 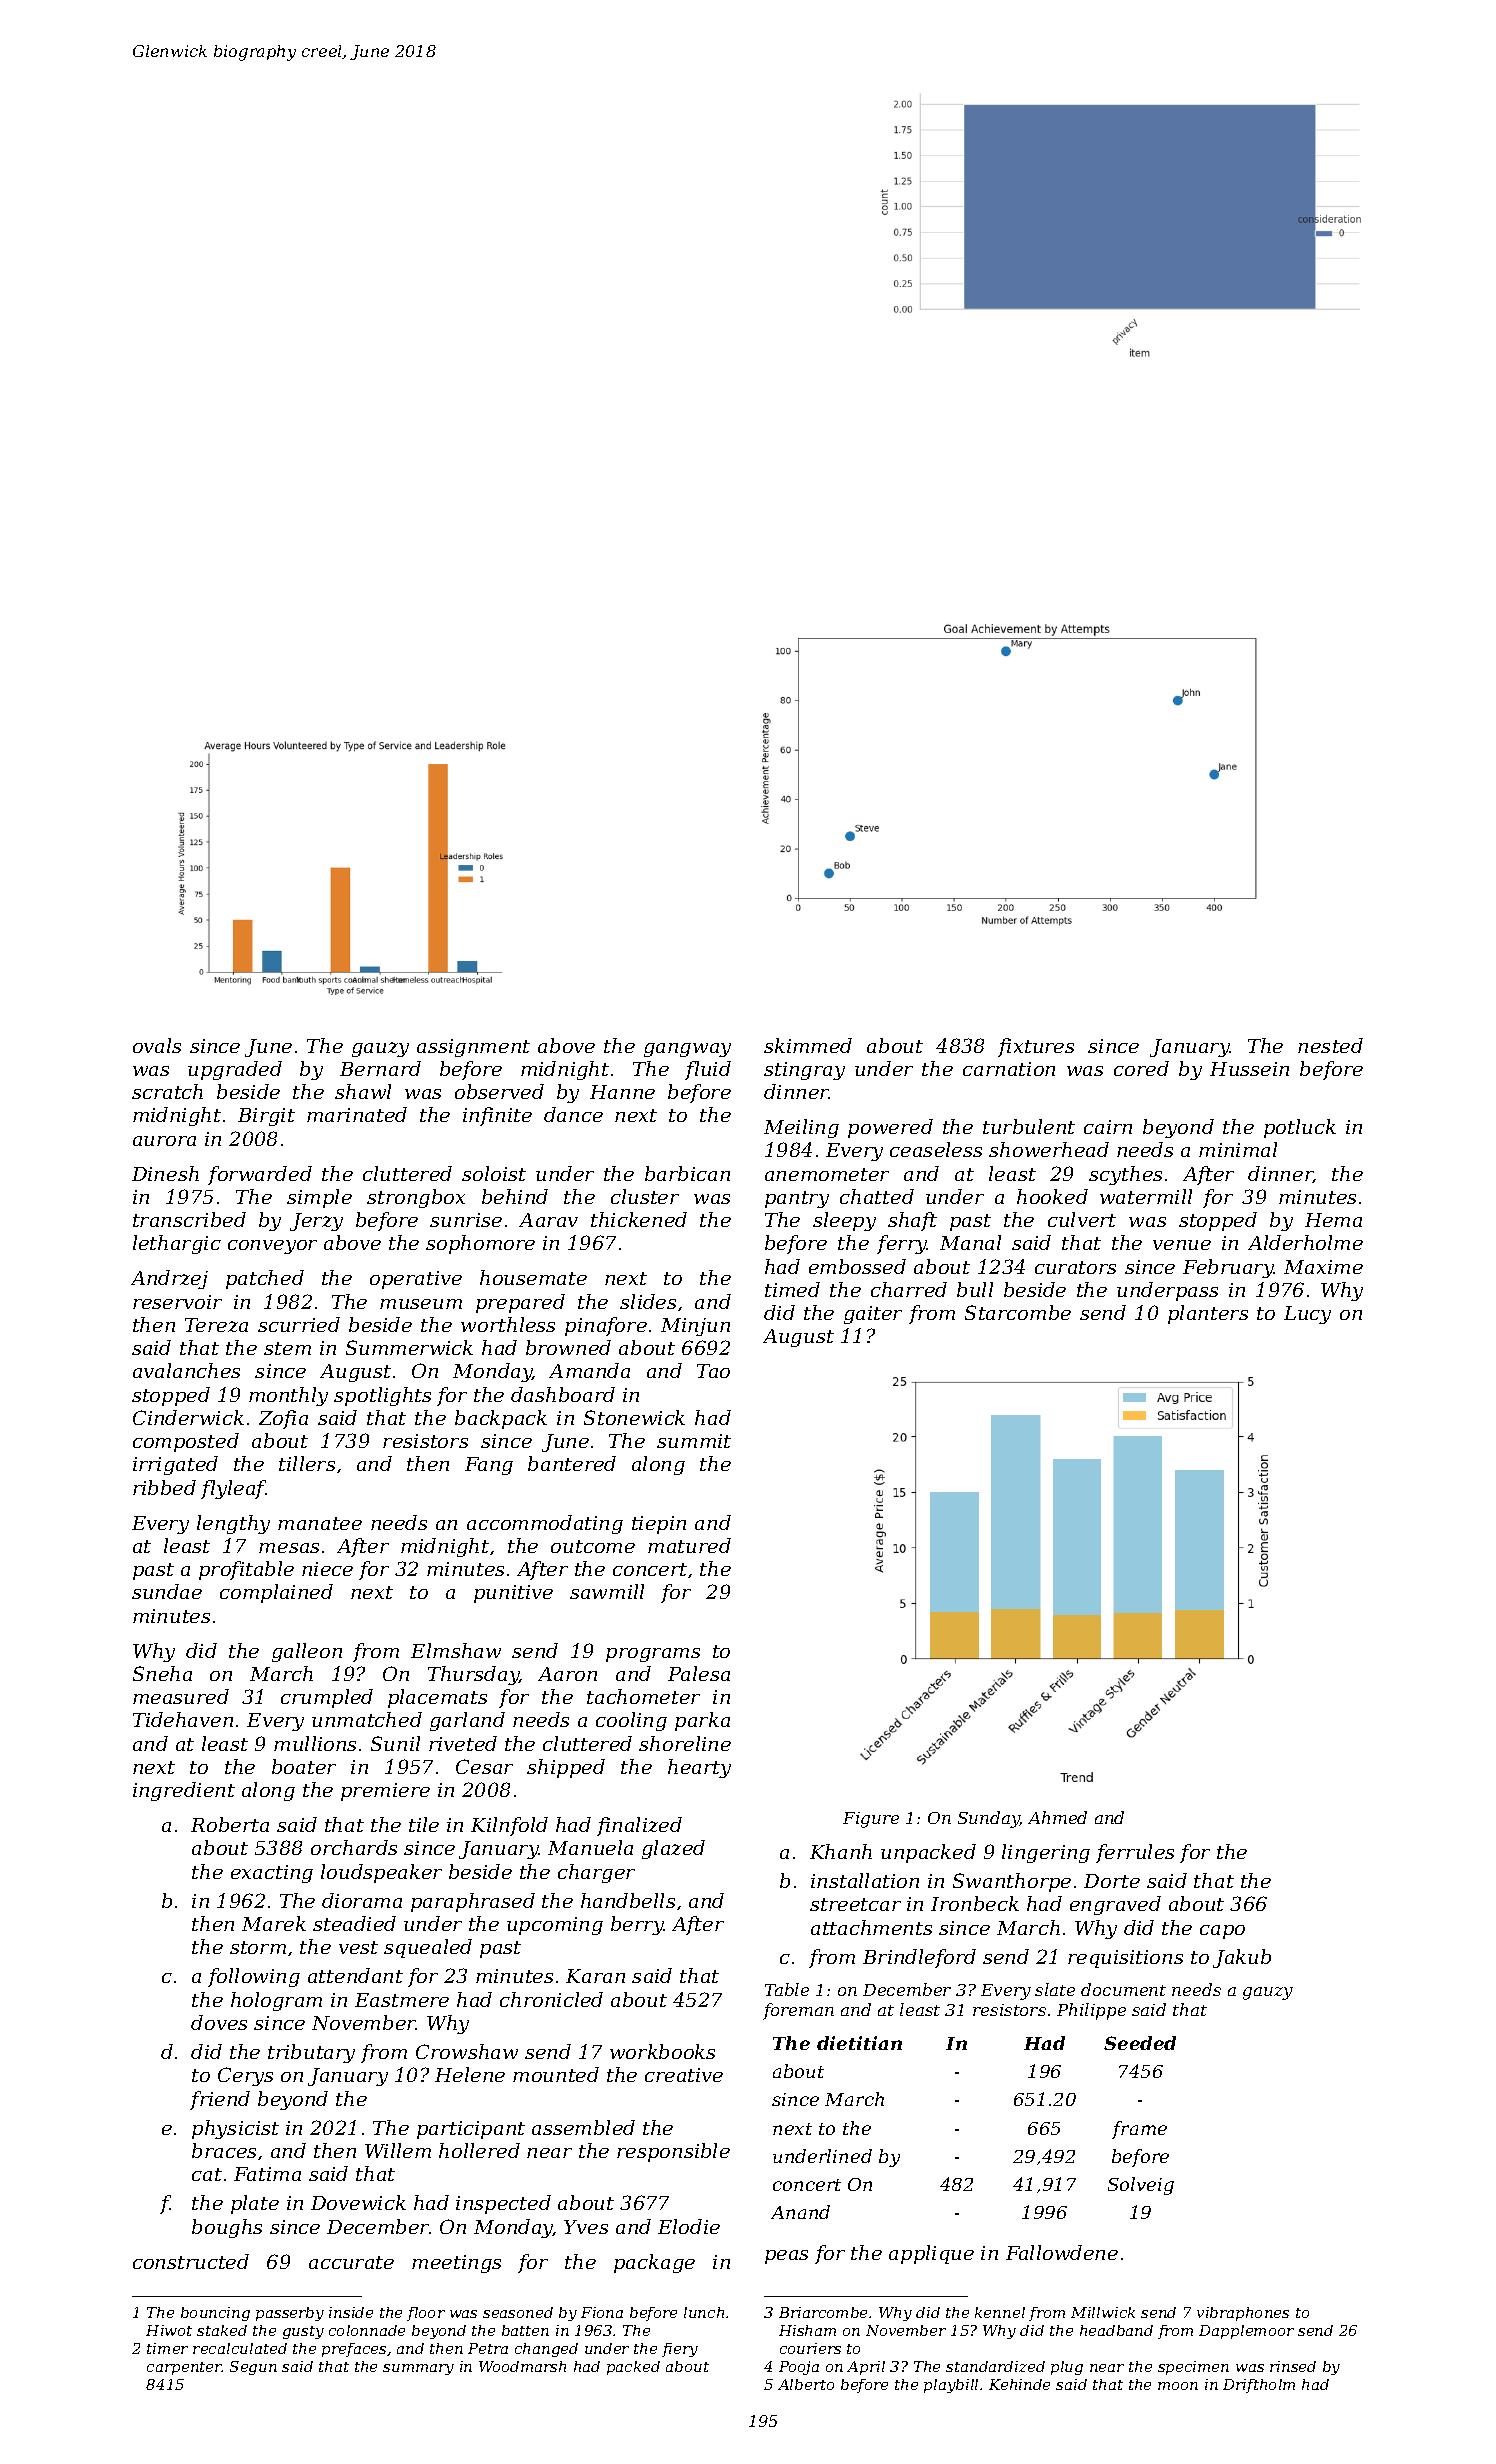 What do you see at coordinates (253, 2368) in the screenshot?
I see `Segun` at bounding box center [253, 2368].
